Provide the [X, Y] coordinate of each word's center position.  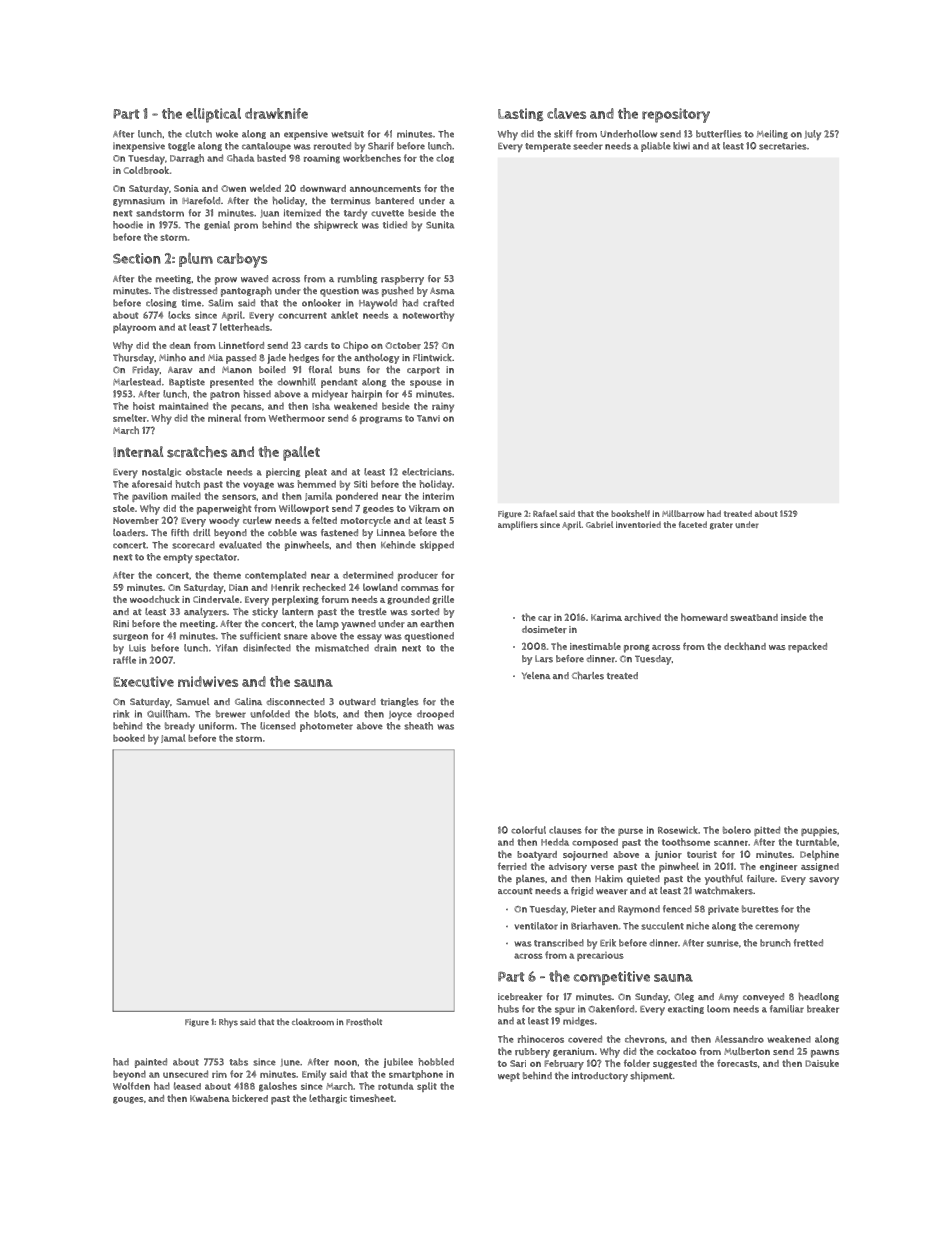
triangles [399, 702]
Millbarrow [683, 513]
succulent [662, 926]
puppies [819, 831]
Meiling [772, 134]
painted [151, 1063]
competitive [612, 978]
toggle [181, 146]
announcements [385, 188]
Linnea [391, 532]
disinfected [267, 648]
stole [124, 508]
